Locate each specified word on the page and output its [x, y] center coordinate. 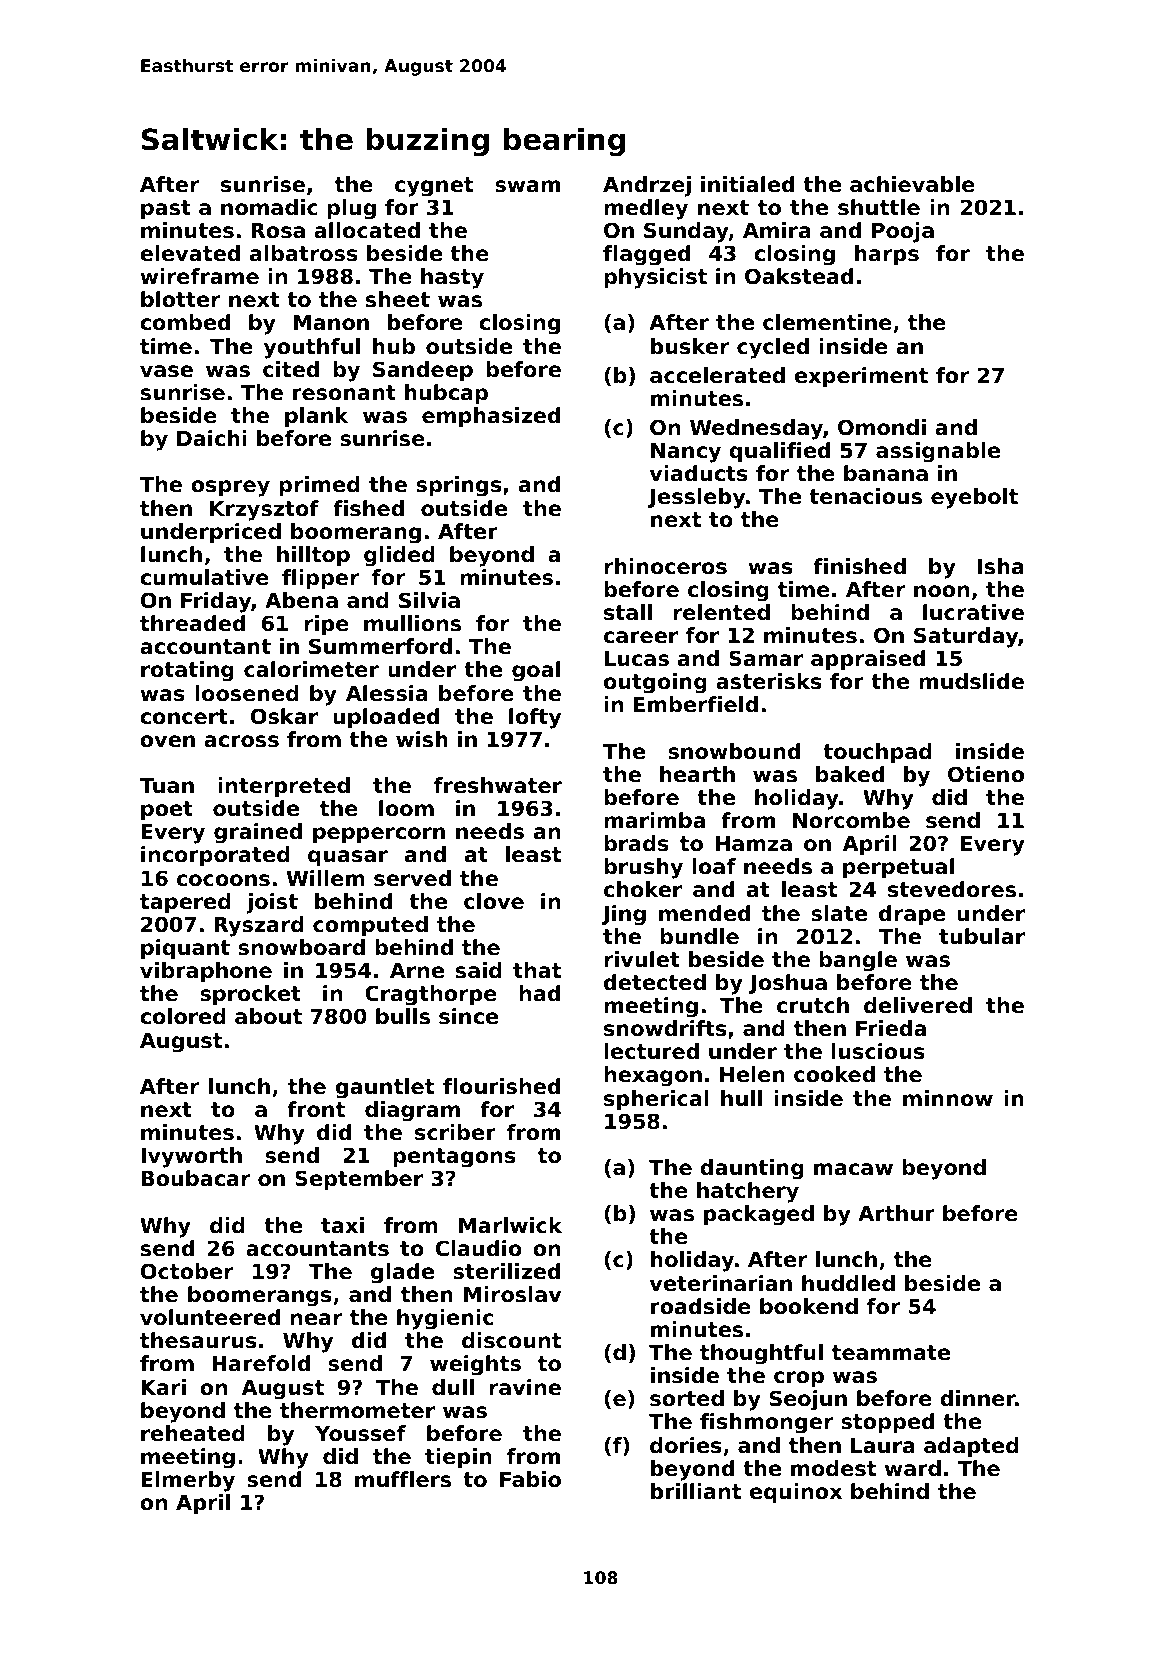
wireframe [199, 276]
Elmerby [188, 1481]
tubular [982, 936]
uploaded [386, 718]
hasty [452, 278]
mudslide [971, 681]
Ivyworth [191, 1157]
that [537, 970]
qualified [779, 452]
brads [636, 843]
